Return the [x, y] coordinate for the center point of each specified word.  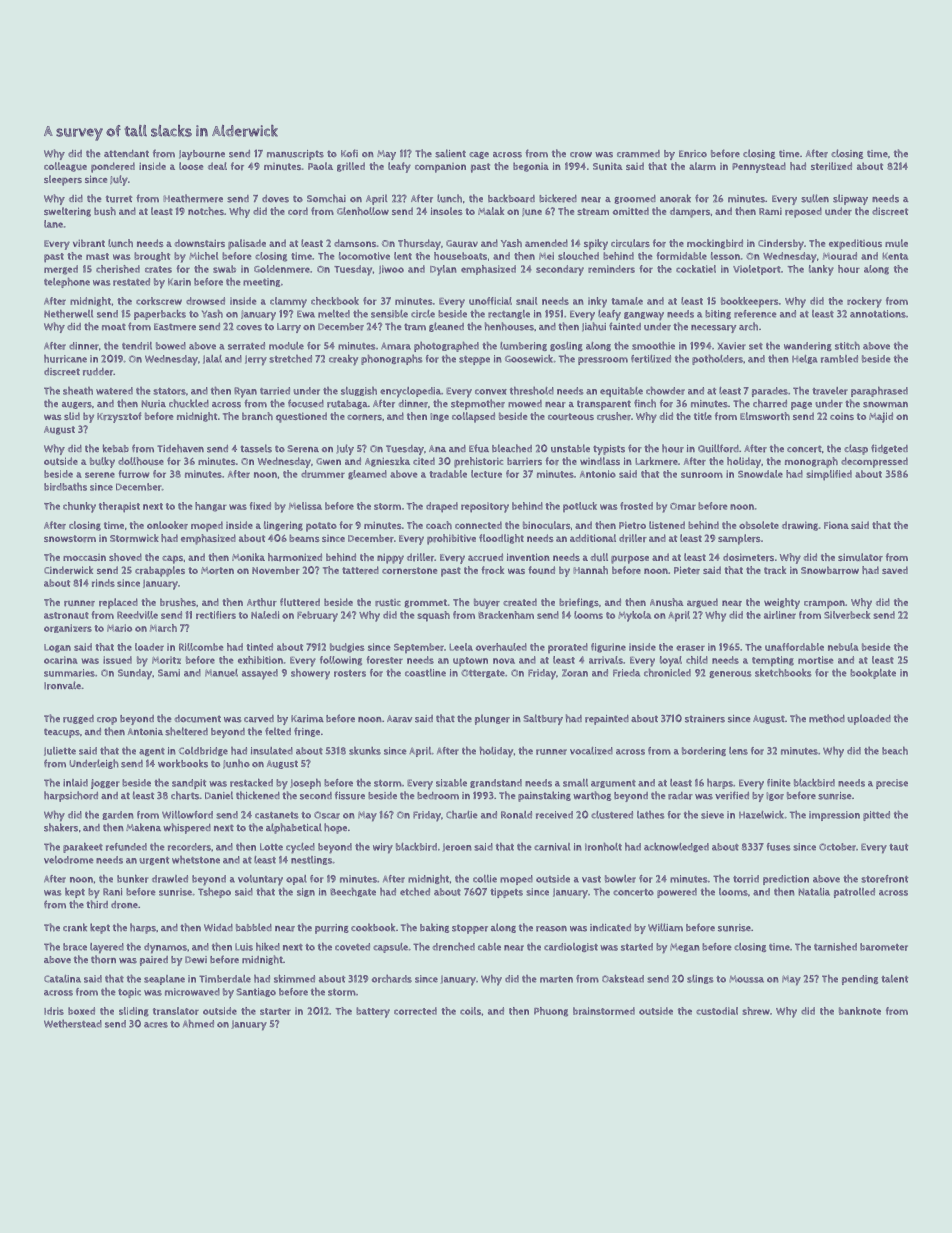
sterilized [831, 166]
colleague [65, 167]
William [665, 927]
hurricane [65, 359]
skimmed [294, 979]
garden [118, 815]
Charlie [462, 815]
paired [154, 961]
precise [892, 784]
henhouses [509, 326]
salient [450, 153]
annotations [878, 314]
